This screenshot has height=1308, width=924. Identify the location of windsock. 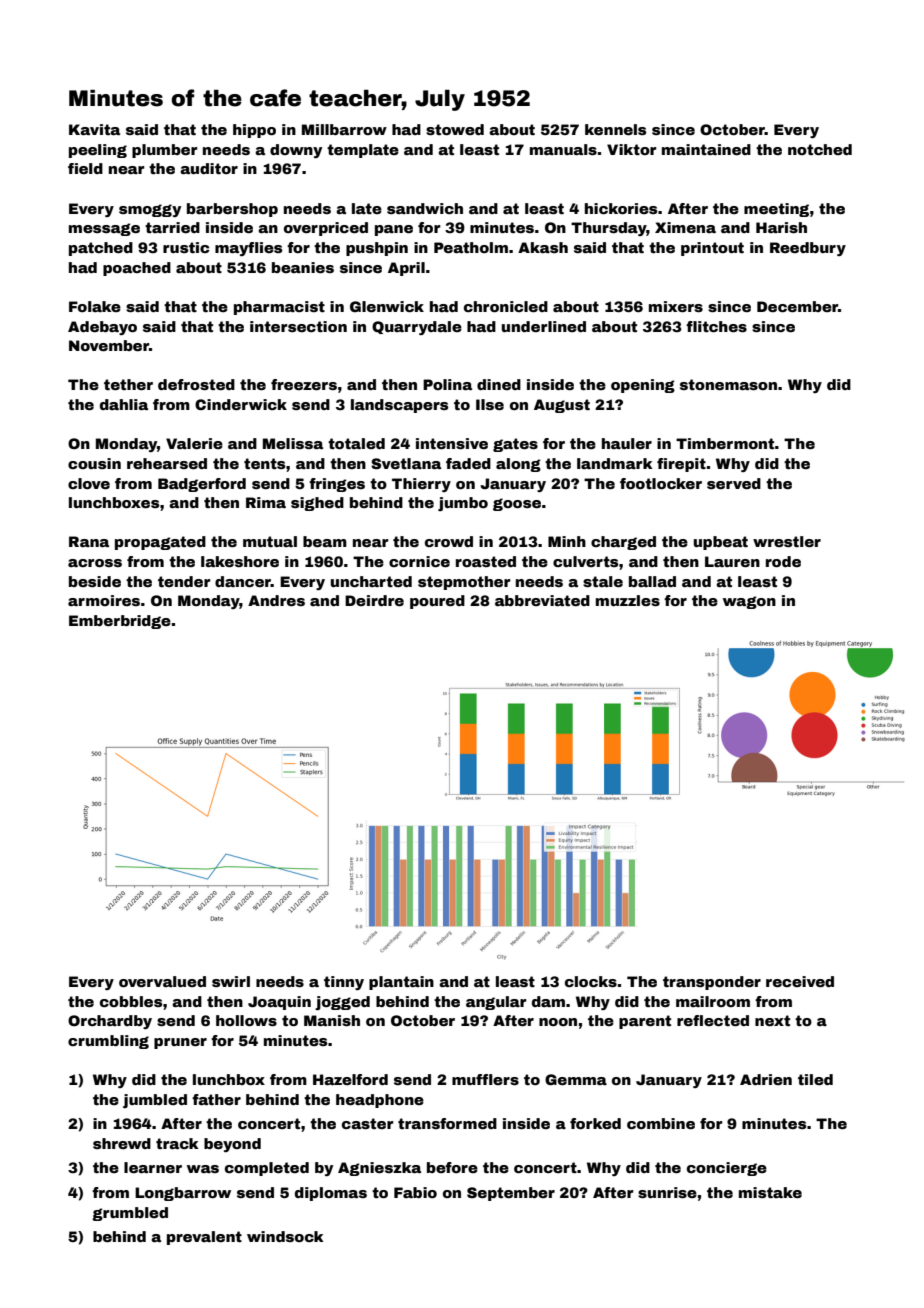
(285, 1236).
